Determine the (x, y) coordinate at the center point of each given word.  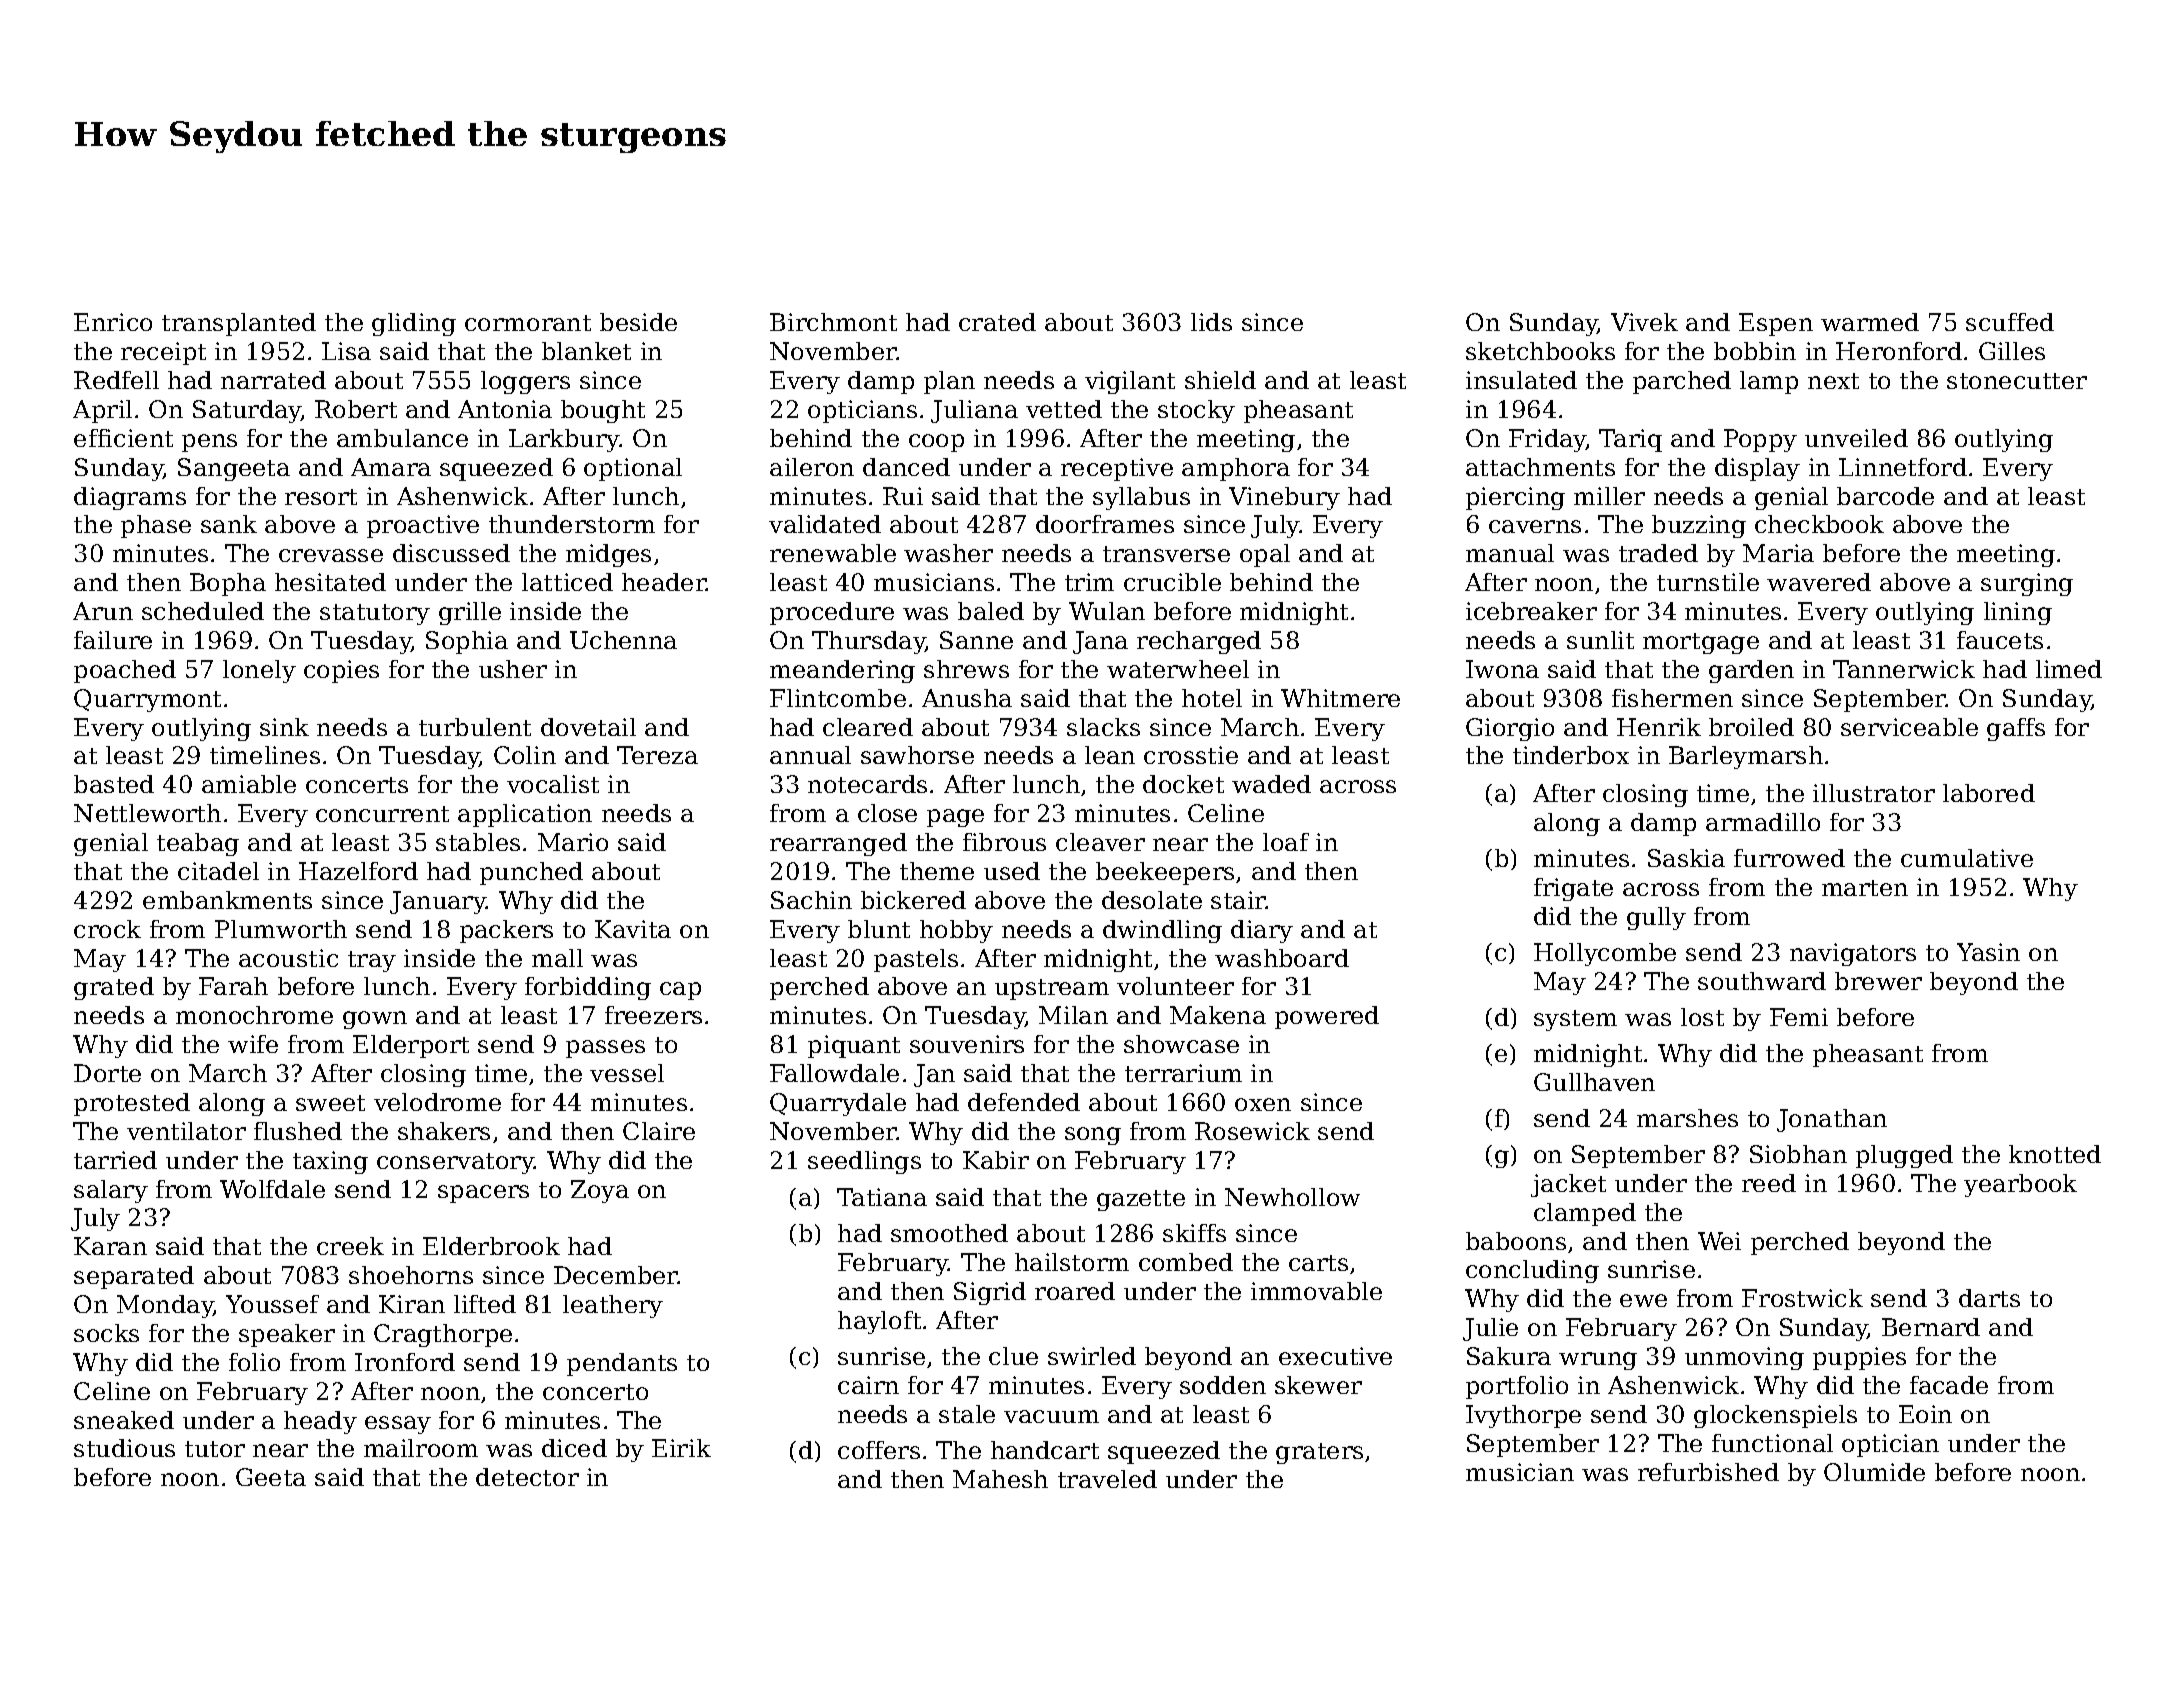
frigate (1573, 889)
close (887, 813)
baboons (1516, 1241)
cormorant (528, 323)
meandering (842, 671)
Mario (573, 842)
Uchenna (623, 640)
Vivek (1644, 322)
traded (1658, 553)
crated (997, 322)
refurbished (1708, 1472)
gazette (1141, 1200)
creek (350, 1246)
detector (527, 1477)
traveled (1107, 1479)
